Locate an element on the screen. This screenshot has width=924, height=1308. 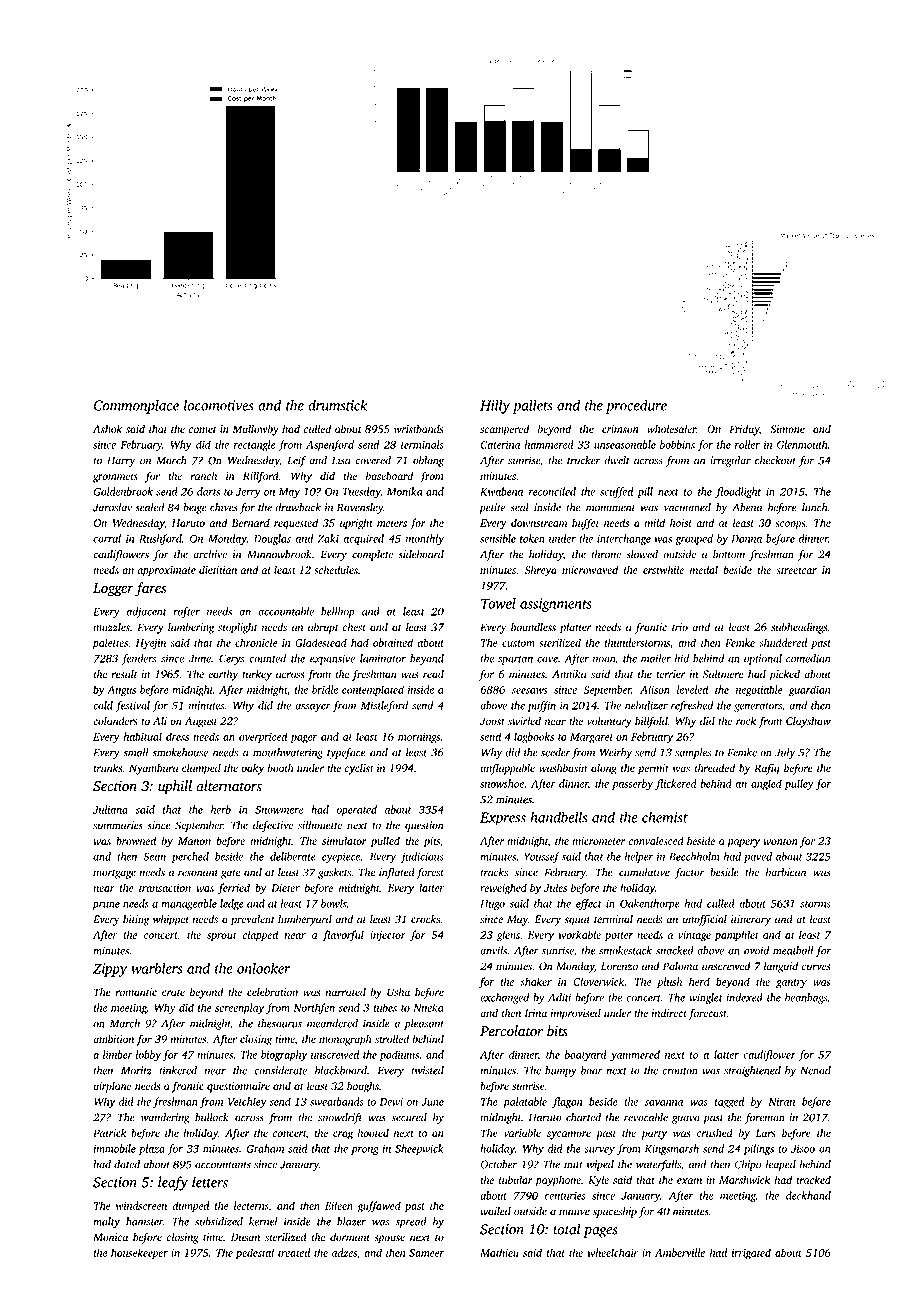
oblong is located at coordinates (428, 461).
